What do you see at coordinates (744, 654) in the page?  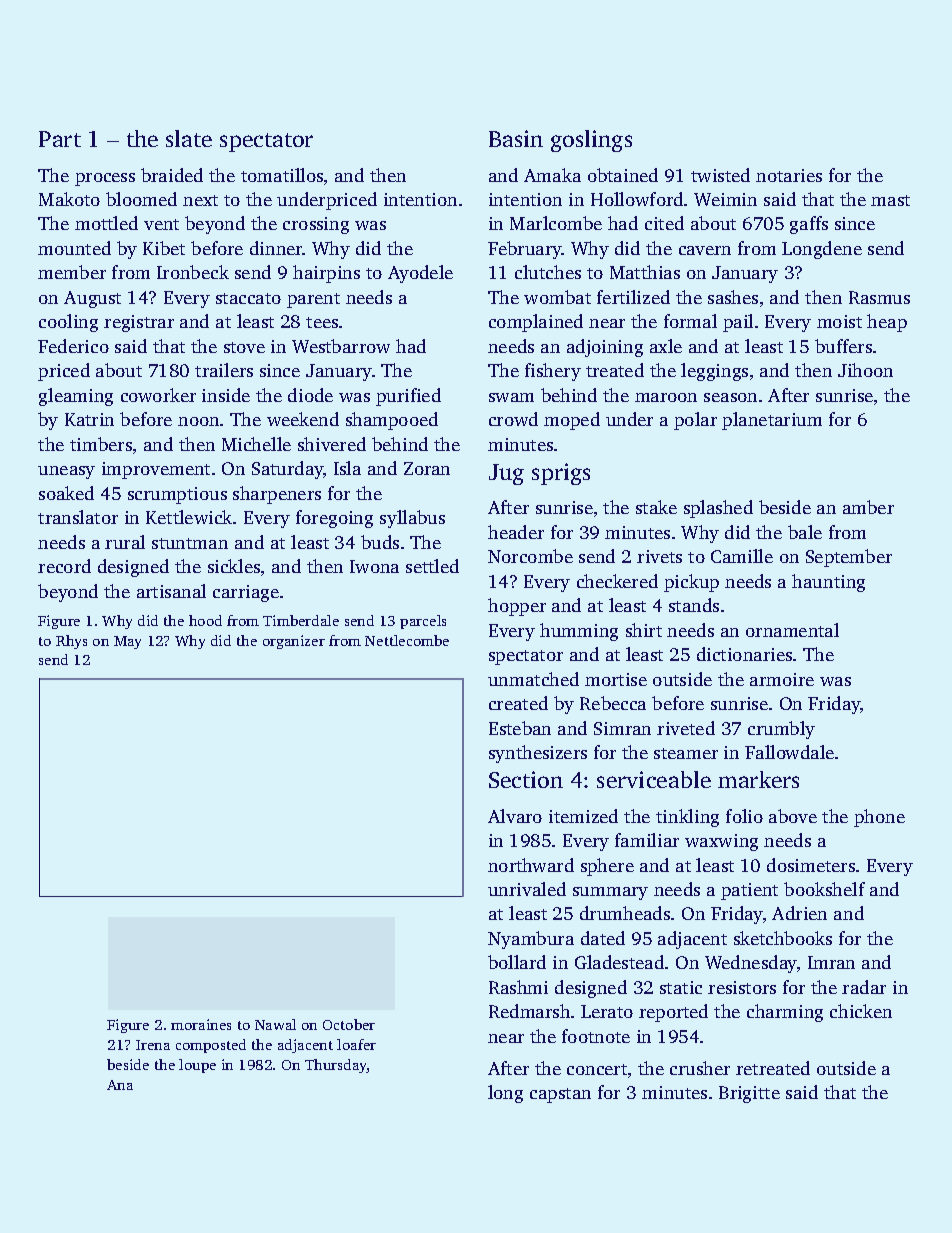 I see `dictionaries` at bounding box center [744, 654].
